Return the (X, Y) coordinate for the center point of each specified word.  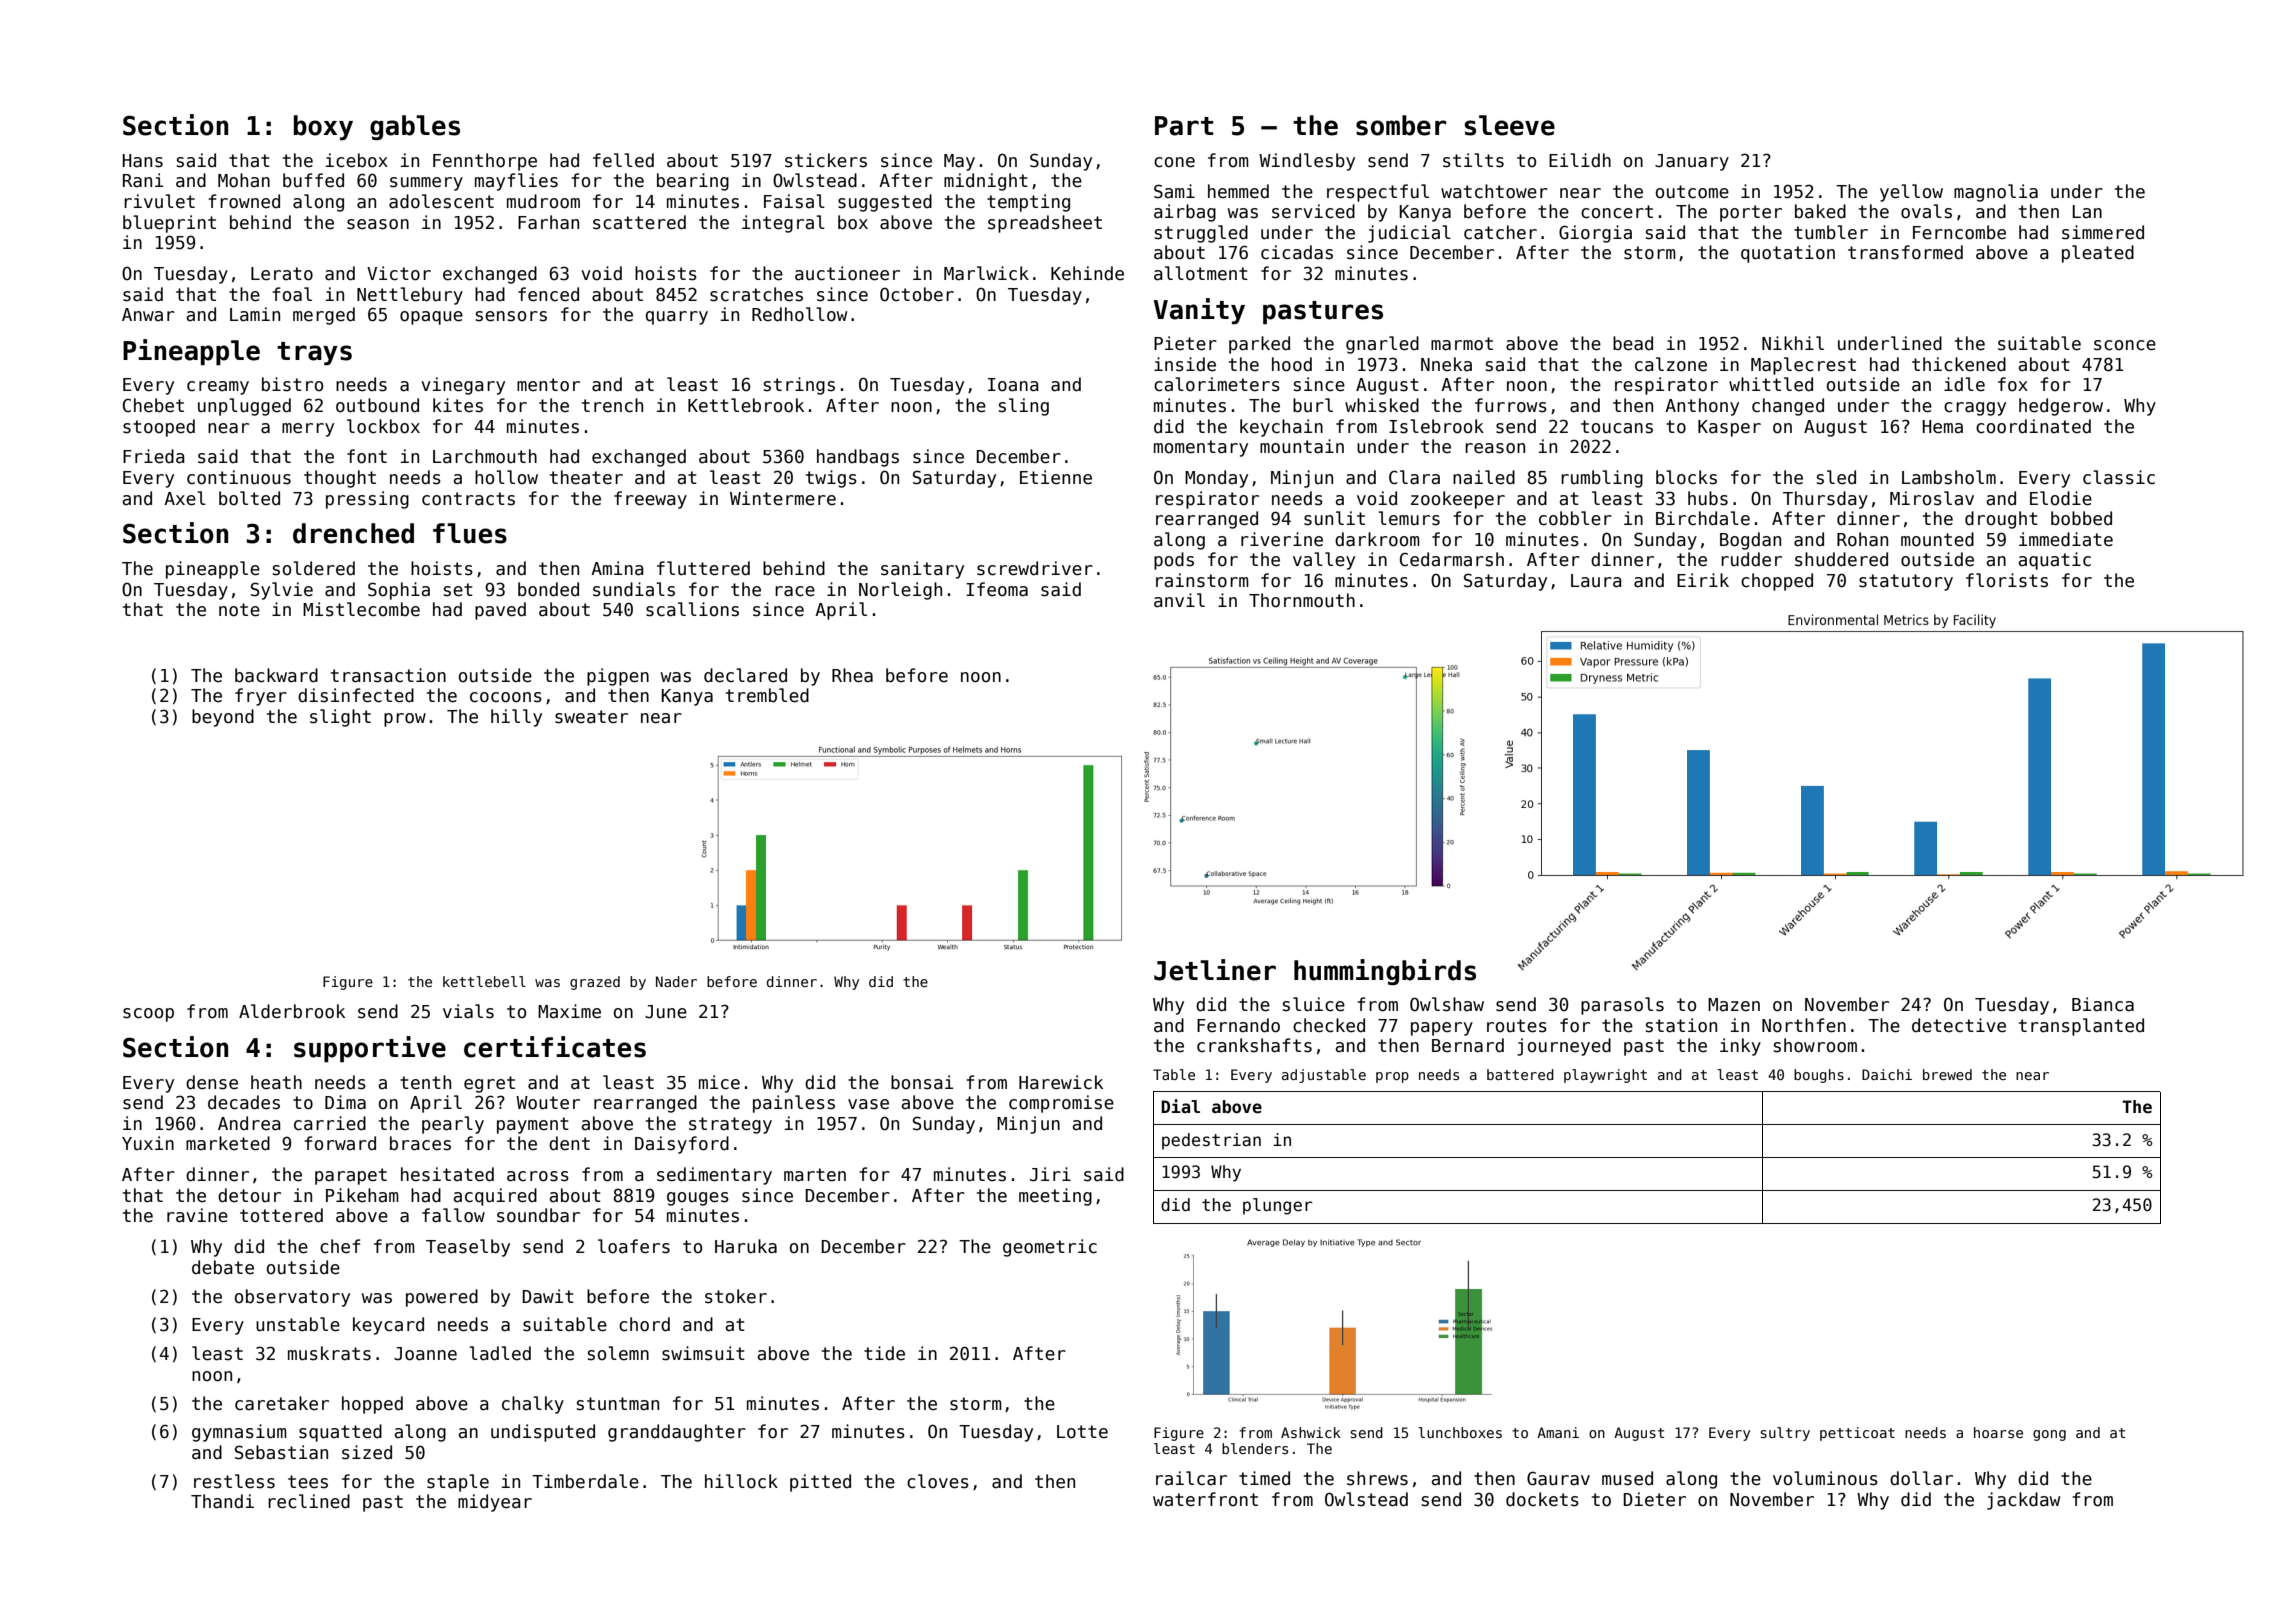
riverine (1282, 539)
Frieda (154, 456)
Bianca (2103, 1004)
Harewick (1061, 1082)
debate (223, 1267)
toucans (1617, 427)
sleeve (1509, 125)
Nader (676, 981)
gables (415, 127)
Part (1184, 126)
